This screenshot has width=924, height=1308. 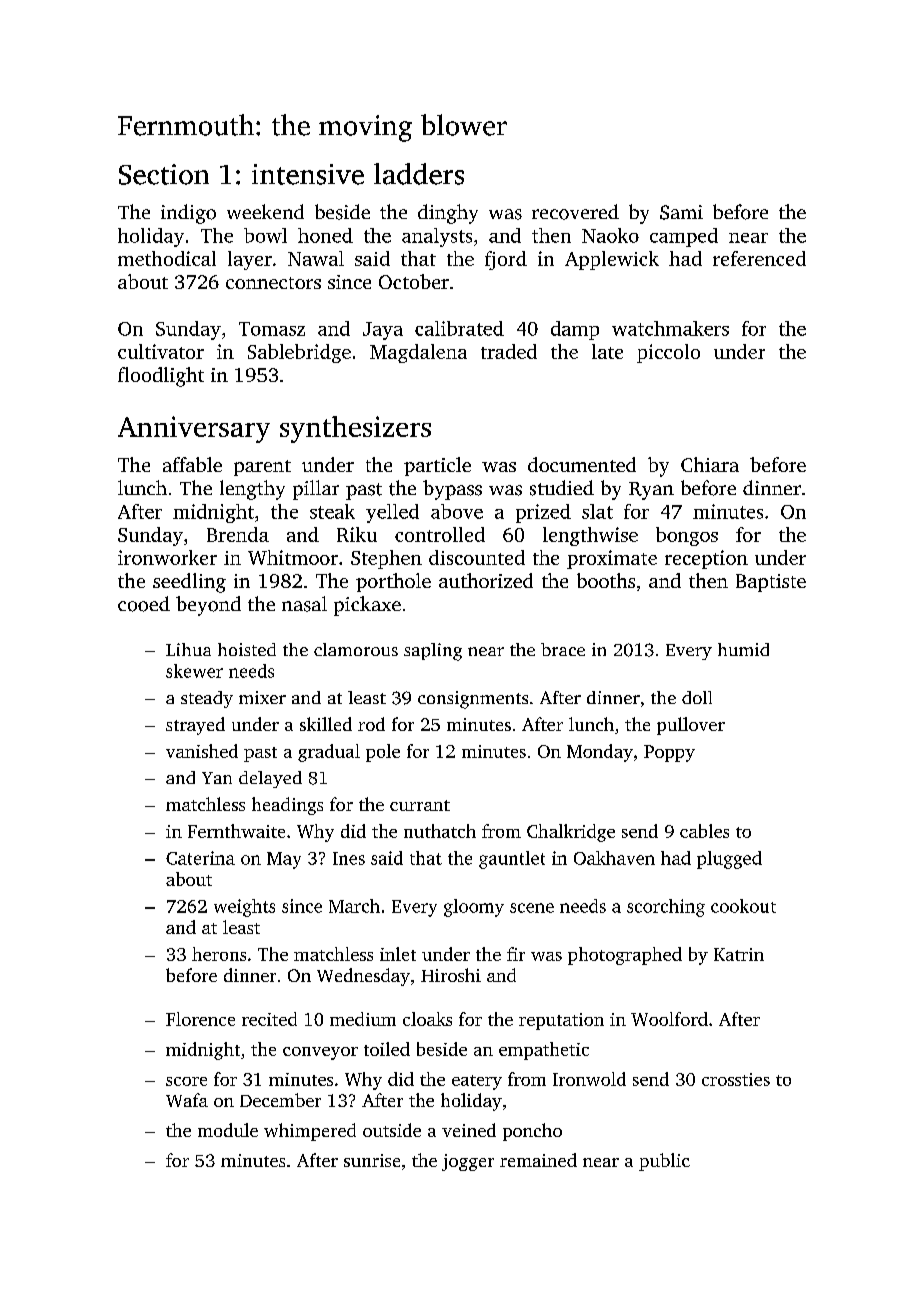 What do you see at coordinates (194, 429) in the screenshot?
I see `Anniversary` at bounding box center [194, 429].
